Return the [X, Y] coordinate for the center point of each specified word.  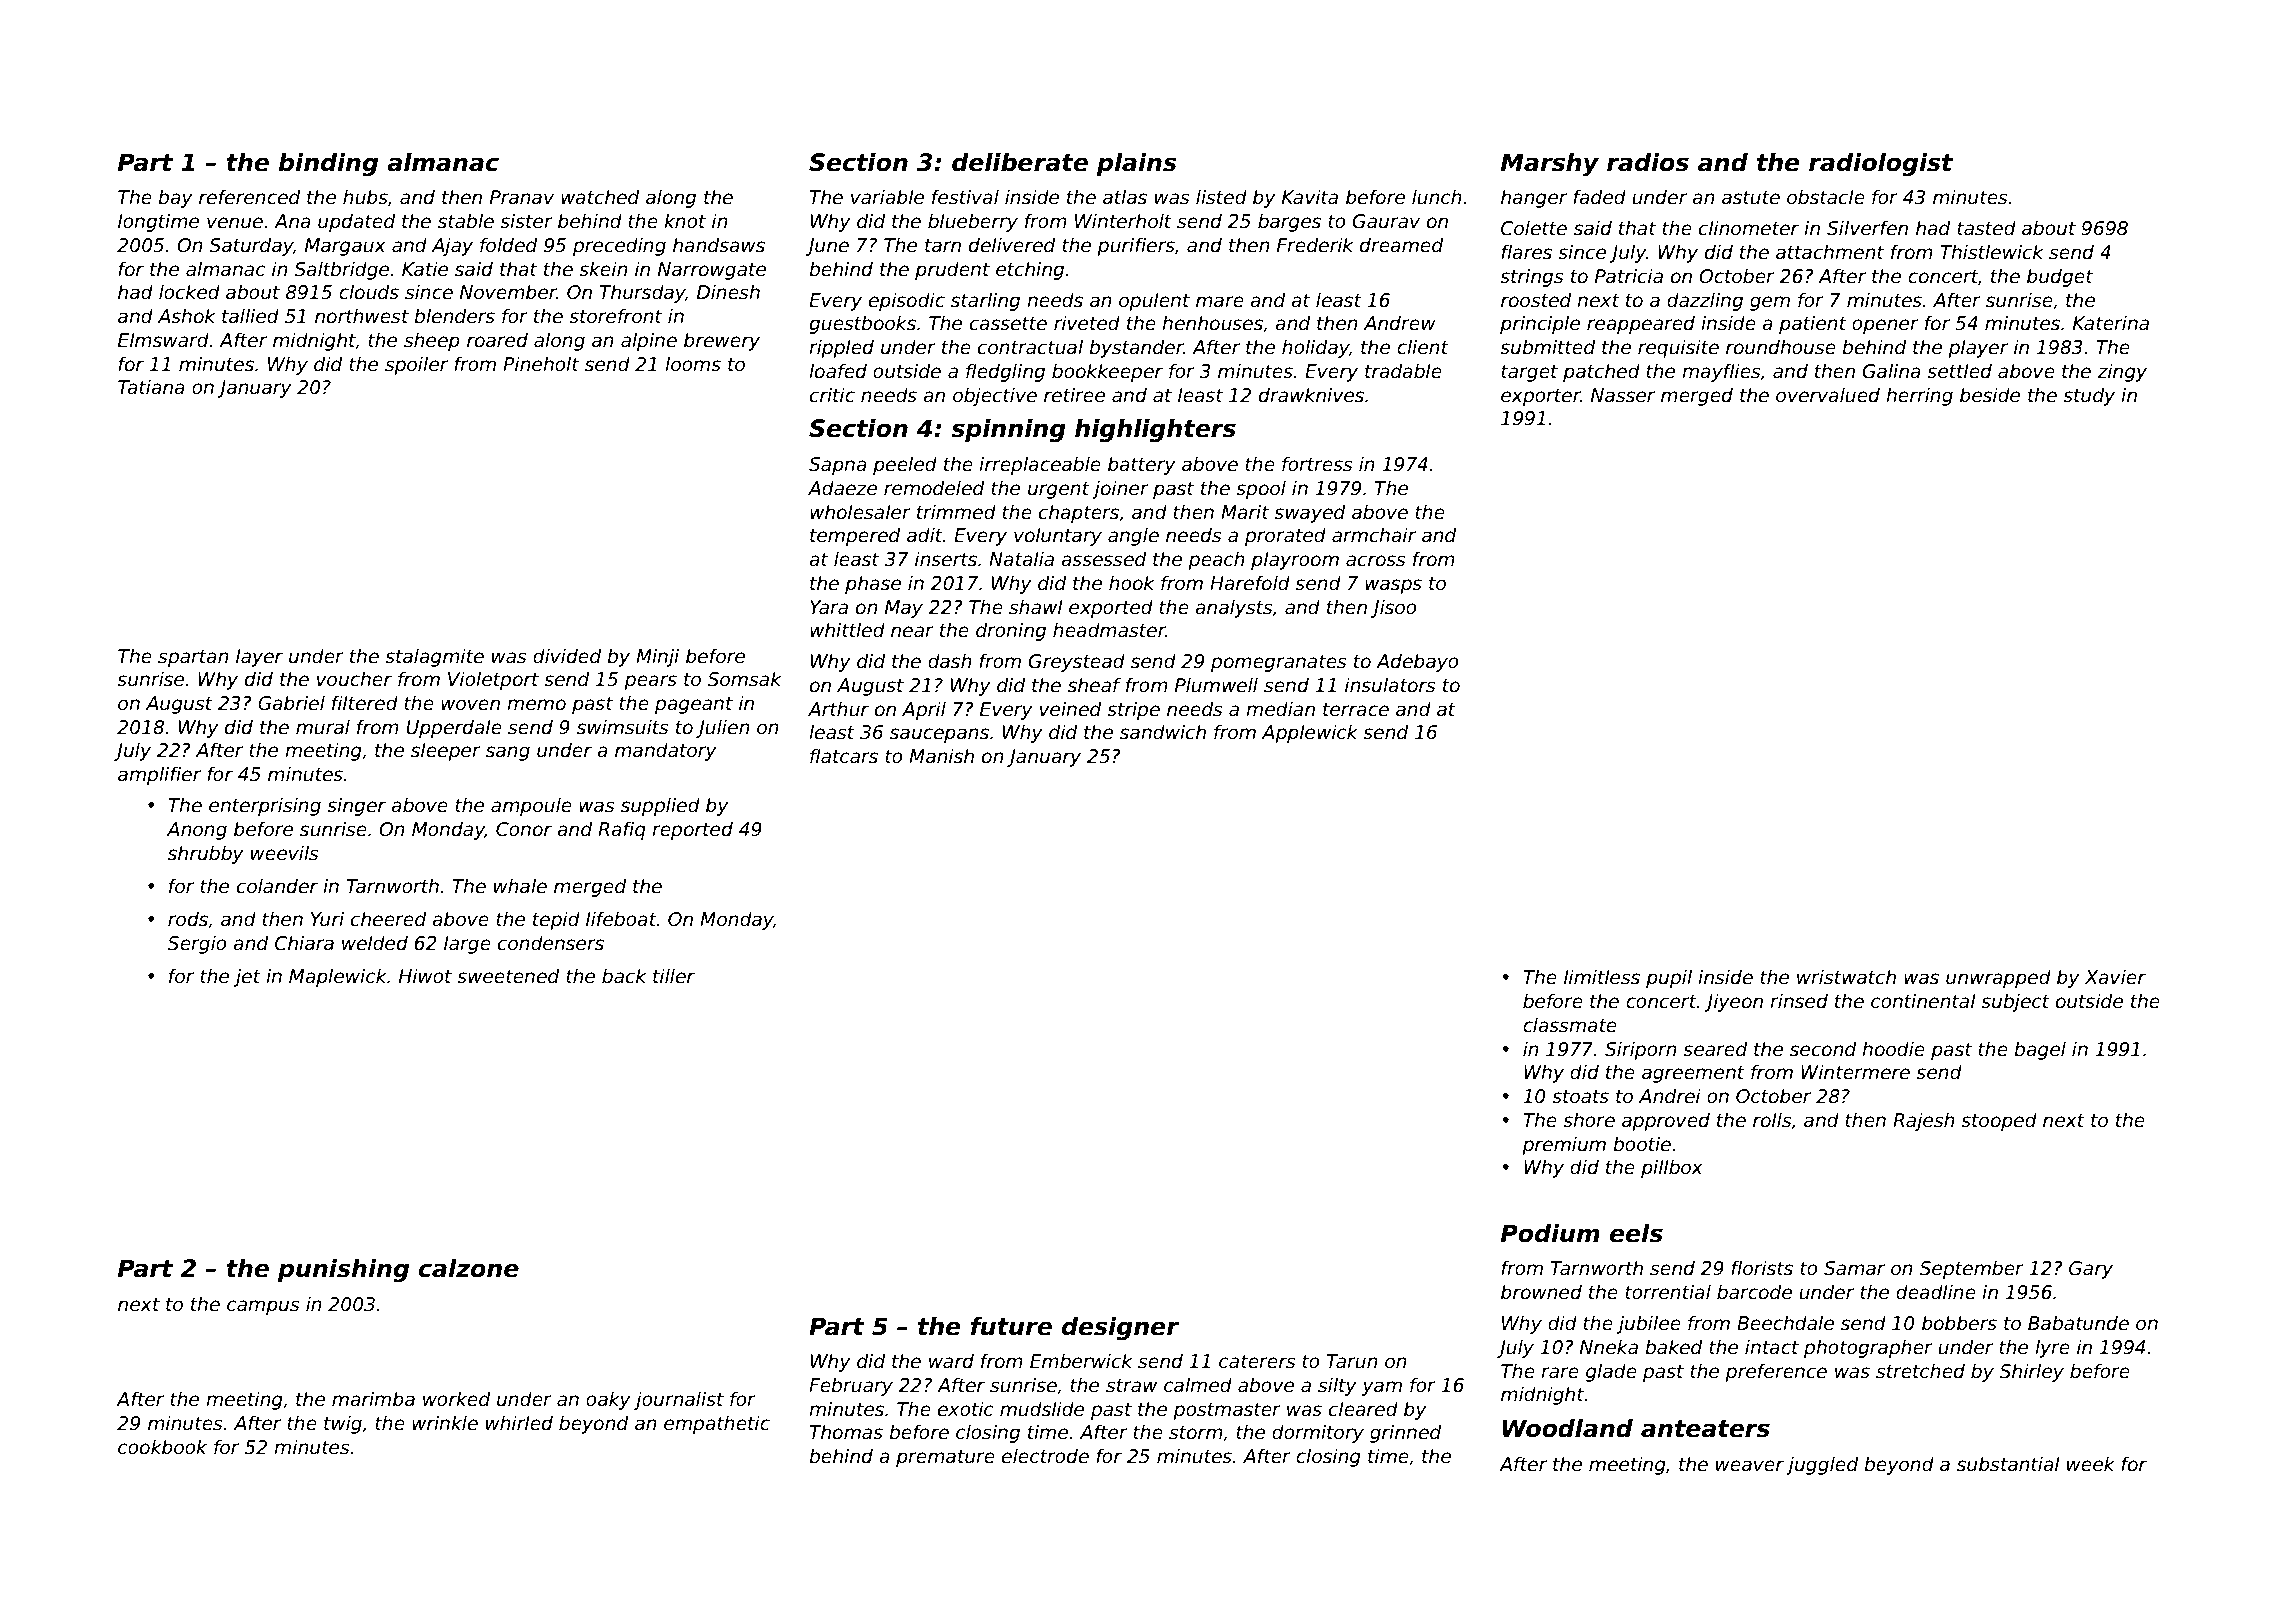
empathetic [717, 1424]
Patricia [1629, 276]
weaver [1750, 1466]
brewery [722, 341]
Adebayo [1417, 662]
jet [247, 977]
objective [995, 396]
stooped [1999, 1121]
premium [1564, 1145]
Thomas [846, 1432]
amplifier [159, 775]
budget [2060, 277]
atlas [1125, 197]
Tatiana [151, 387]
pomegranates [1279, 663]
